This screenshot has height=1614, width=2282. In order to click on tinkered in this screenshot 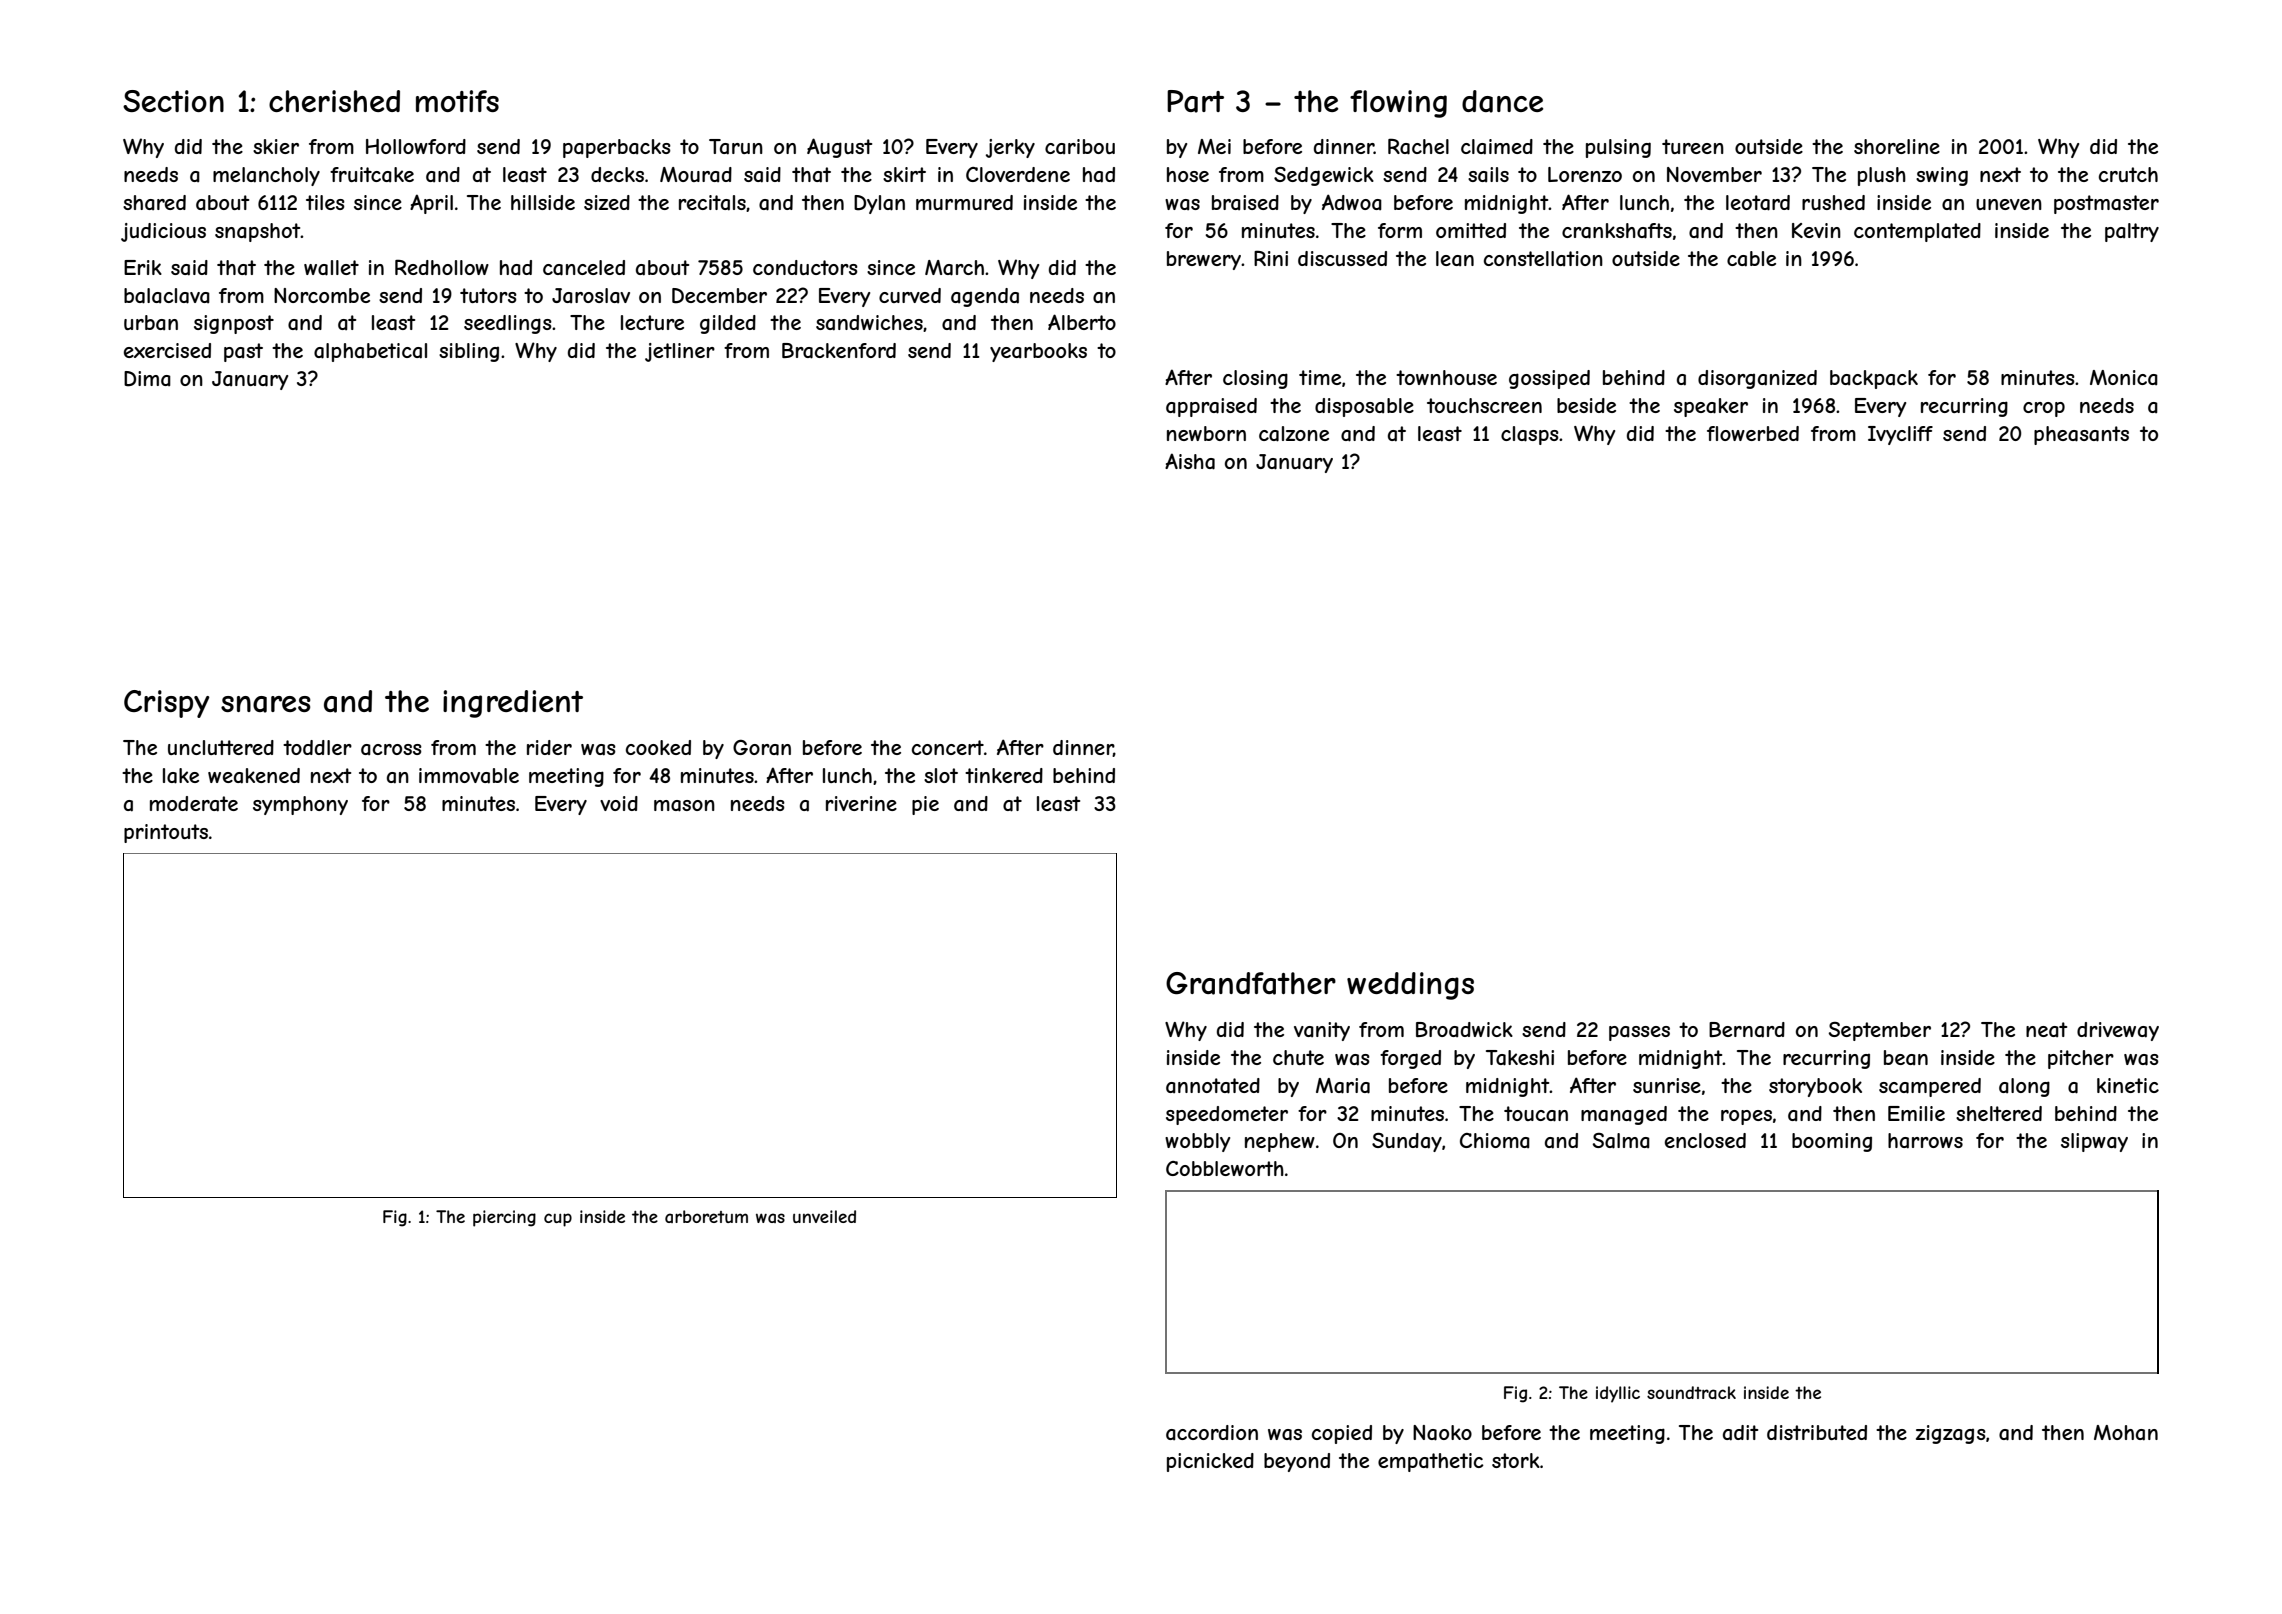, I will do `click(1004, 775)`.
